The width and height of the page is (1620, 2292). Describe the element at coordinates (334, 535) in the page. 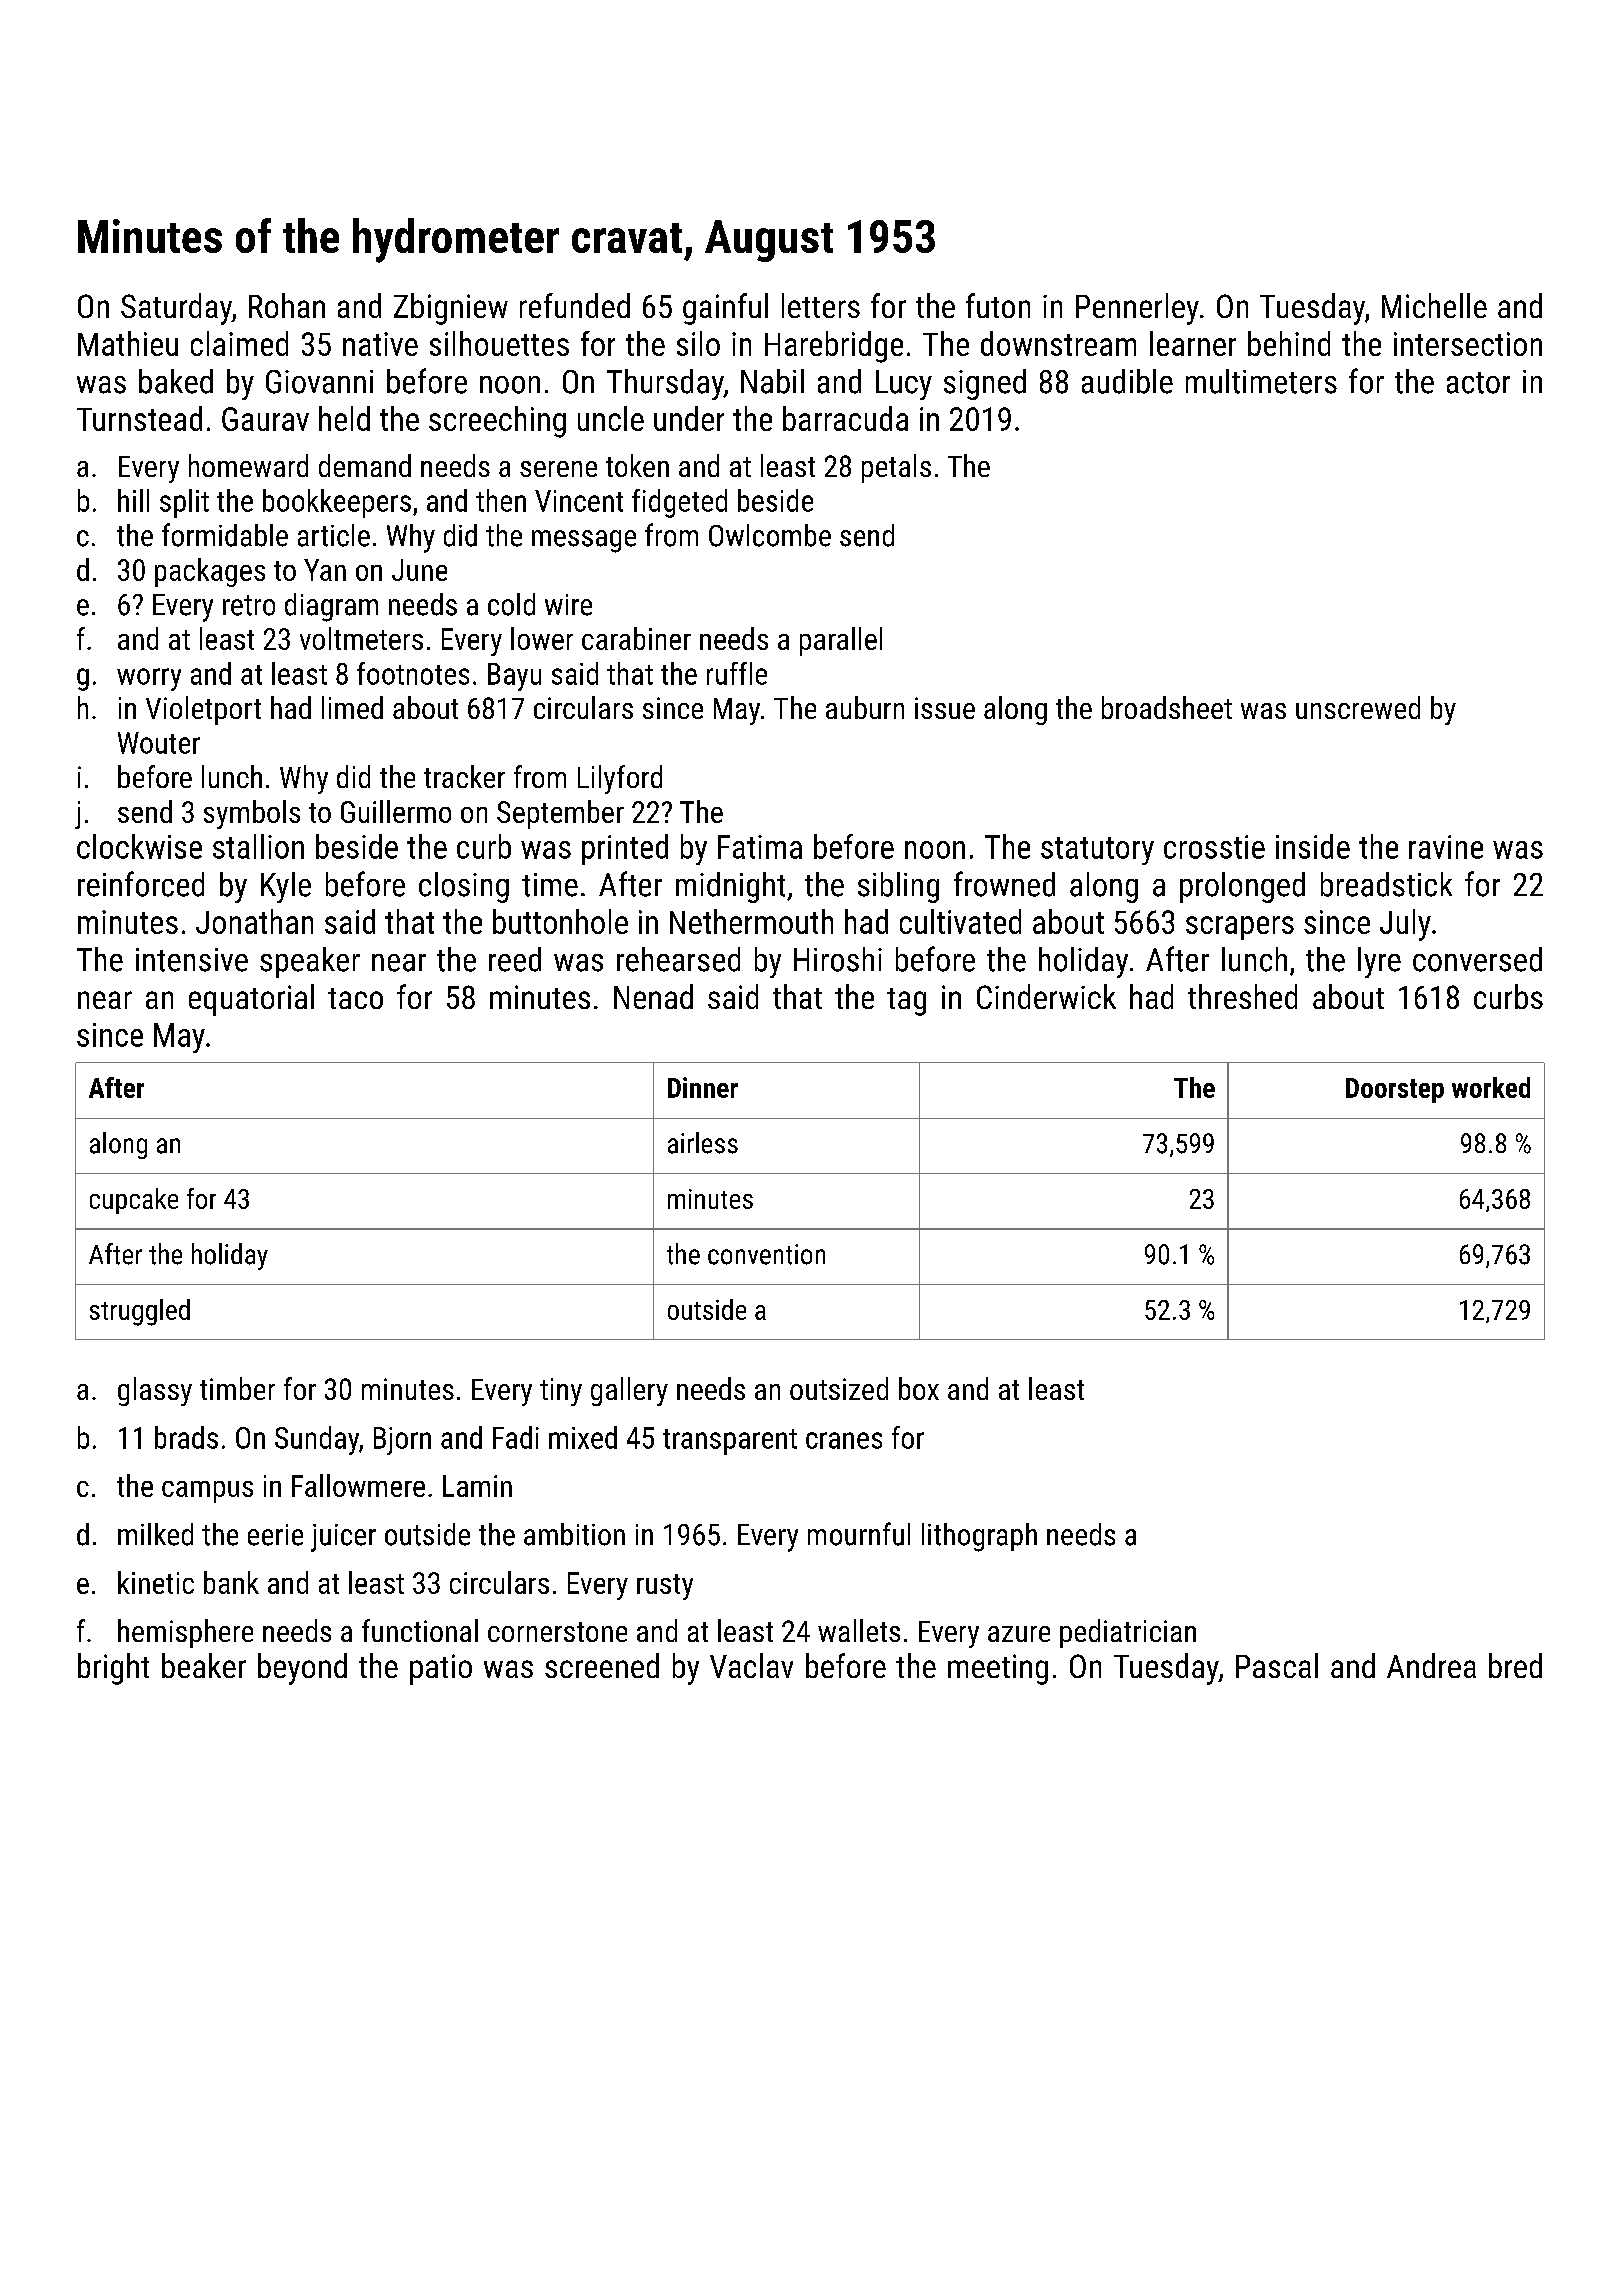

I see `article` at that location.
